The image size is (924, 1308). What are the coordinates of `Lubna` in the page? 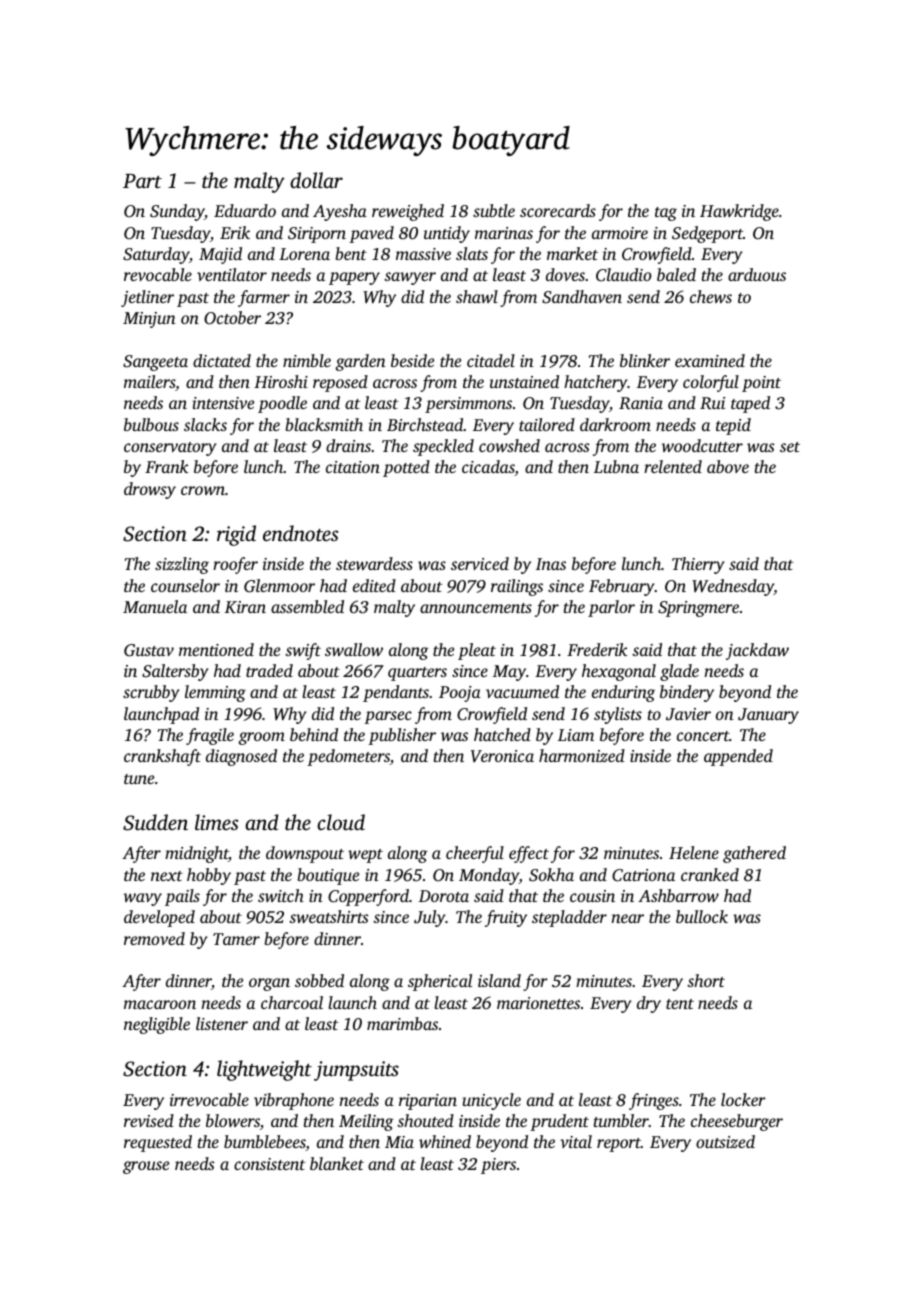 It's located at (616, 466).
